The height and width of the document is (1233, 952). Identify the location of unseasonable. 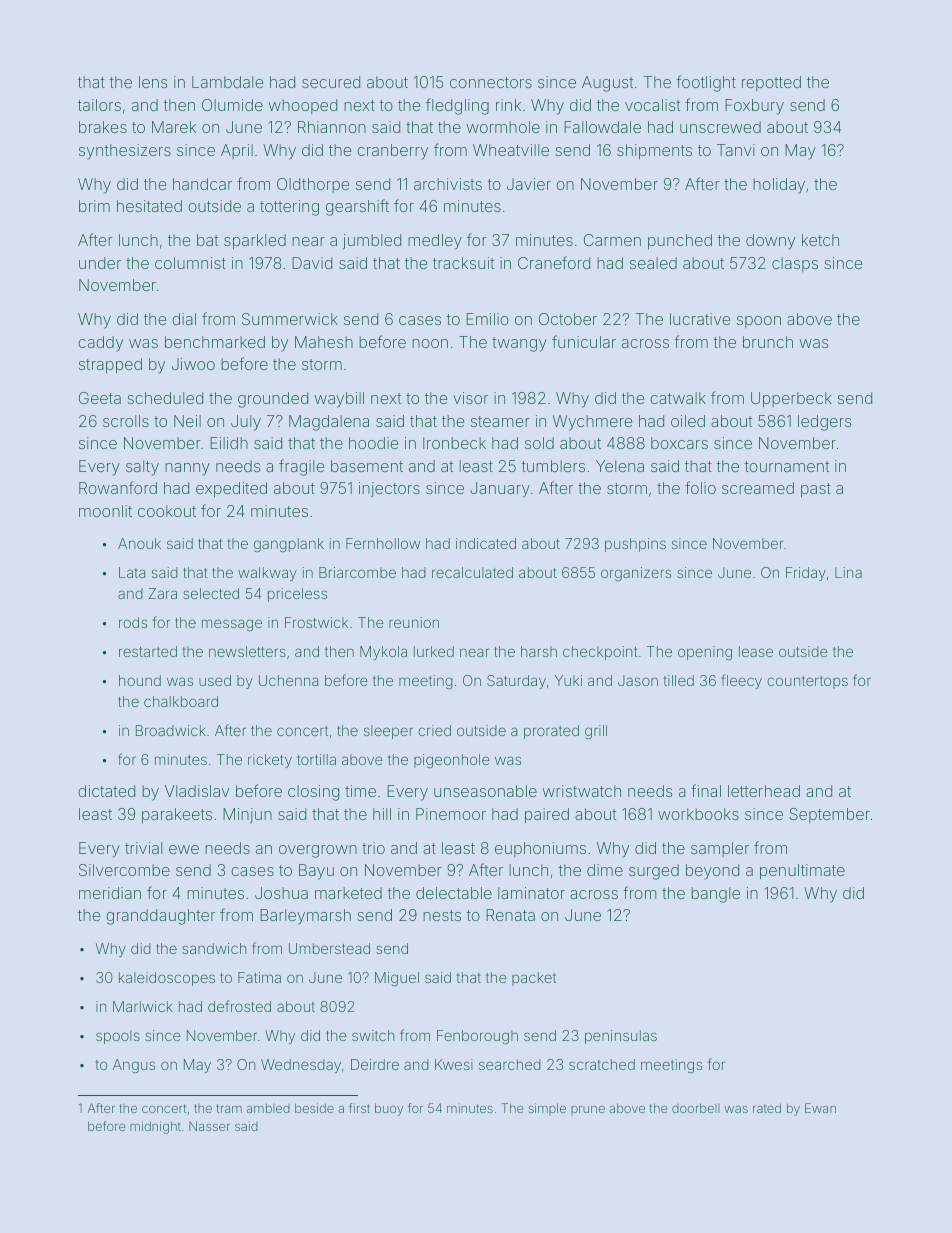
(485, 791).
